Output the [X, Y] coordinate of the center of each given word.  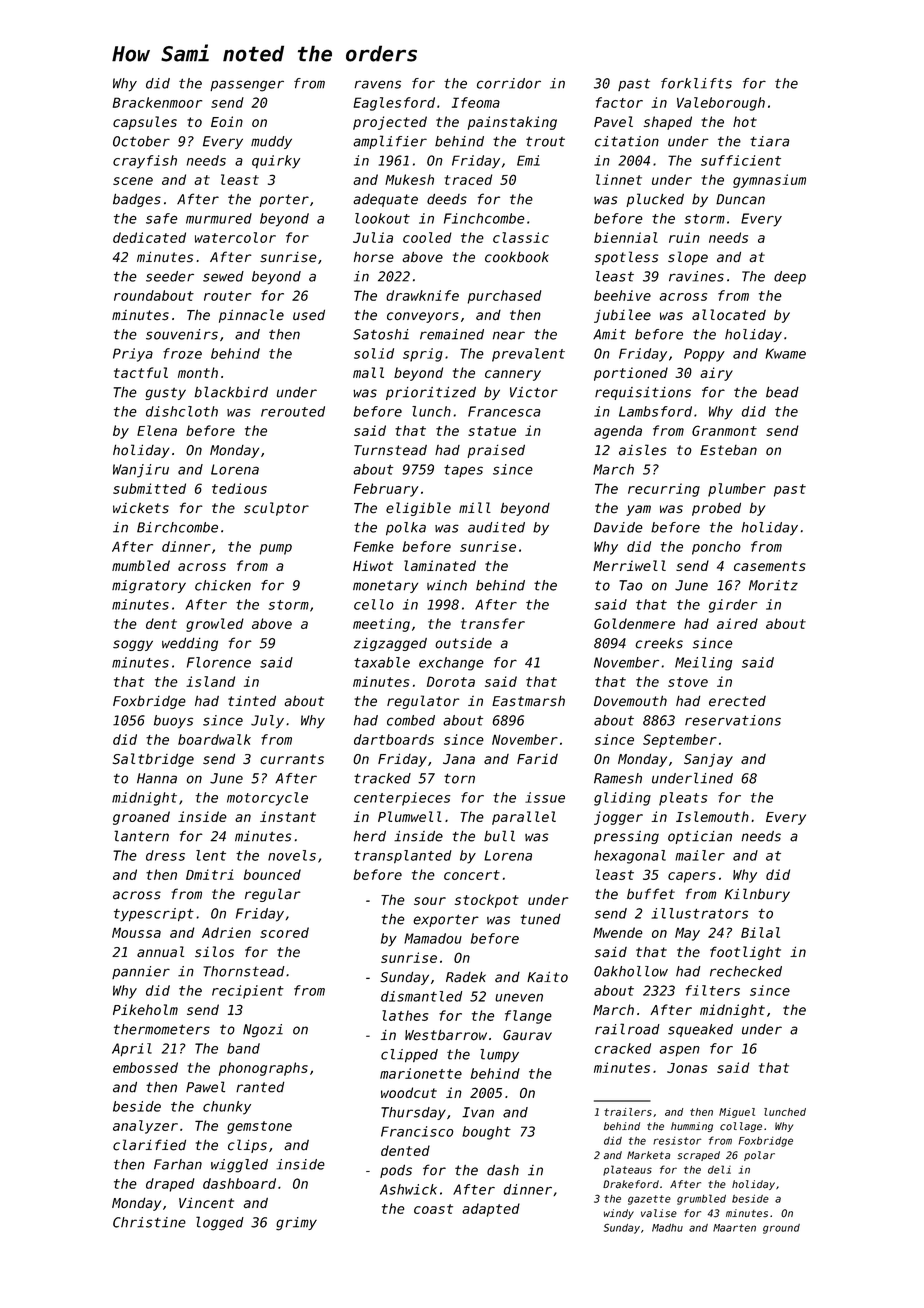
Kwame [785, 353]
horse [374, 257]
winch [447, 585]
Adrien [226, 932]
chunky [227, 1108]
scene [133, 181]
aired [737, 623]
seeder [170, 276]
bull [499, 836]
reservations [733, 720]
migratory [149, 587]
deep [790, 277]
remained [452, 334]
